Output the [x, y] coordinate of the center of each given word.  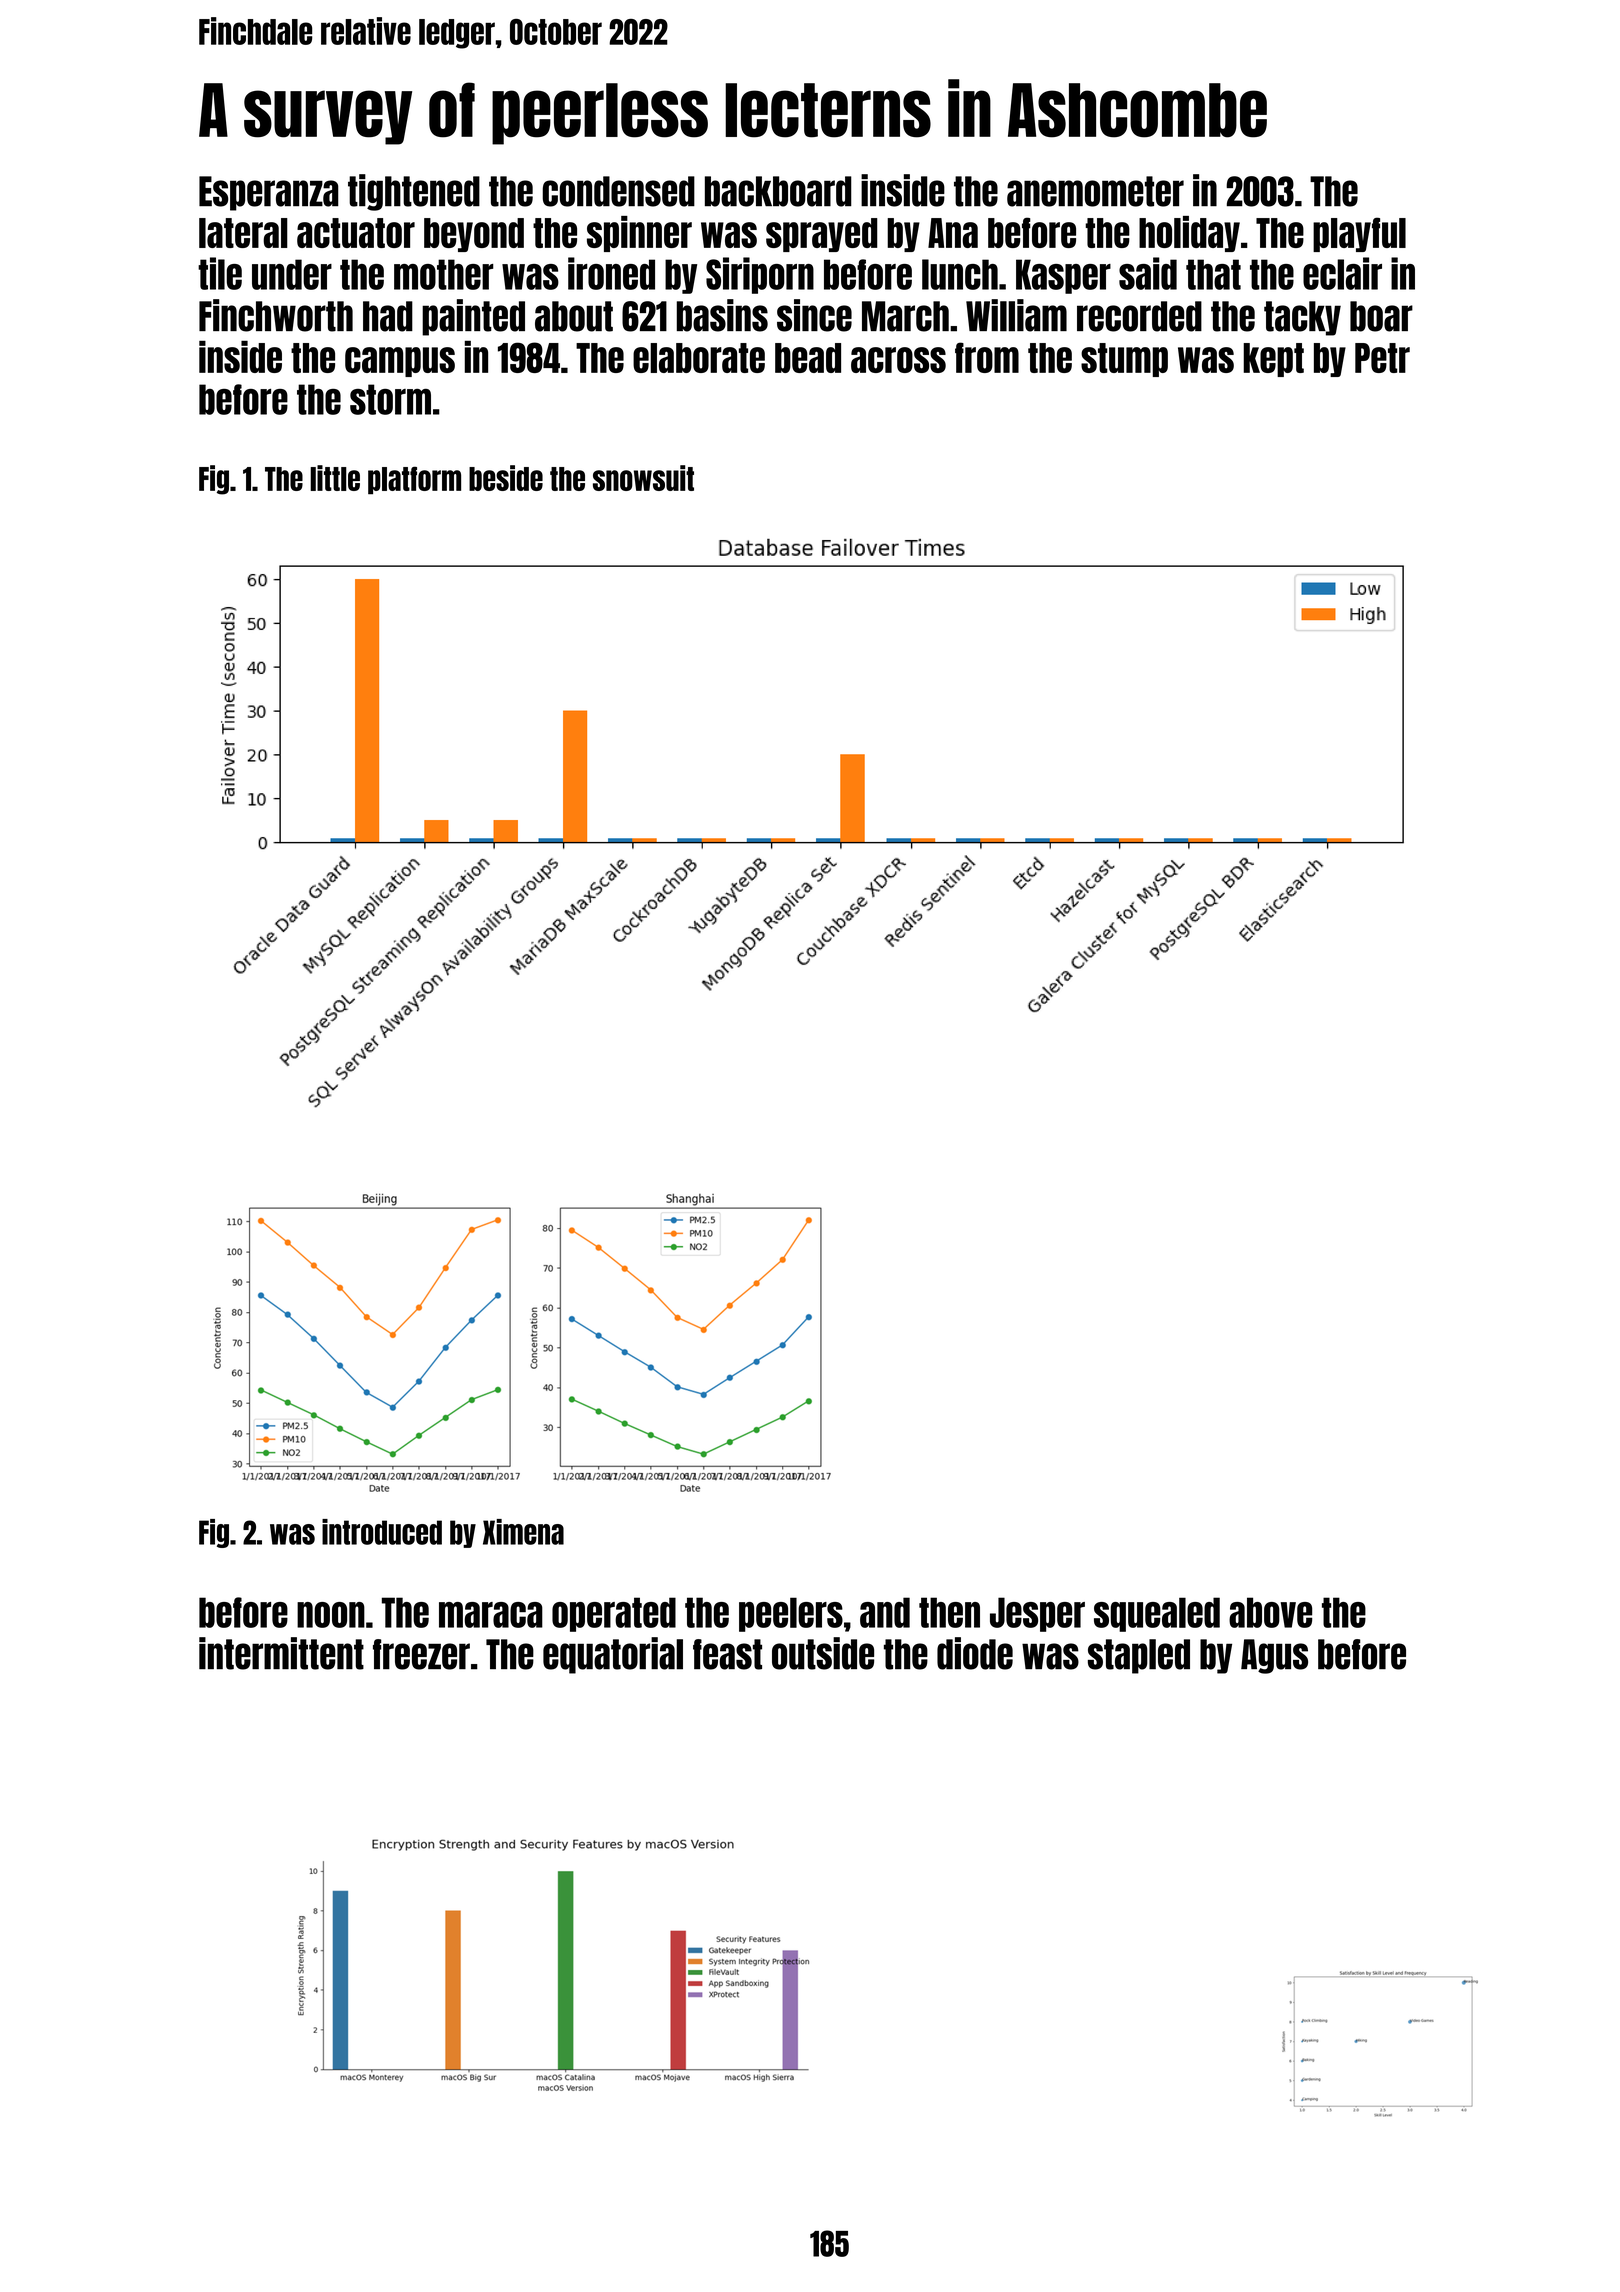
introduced [382, 1532]
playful [1359, 234]
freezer [421, 1654]
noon [331, 1615]
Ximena [523, 1532]
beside [506, 478]
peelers [791, 1614]
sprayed [821, 235]
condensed [618, 191]
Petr [1382, 358]
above [1270, 1612]
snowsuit [643, 478]
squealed [1157, 1614]
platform [414, 480]
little [335, 478]
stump [1124, 360]
